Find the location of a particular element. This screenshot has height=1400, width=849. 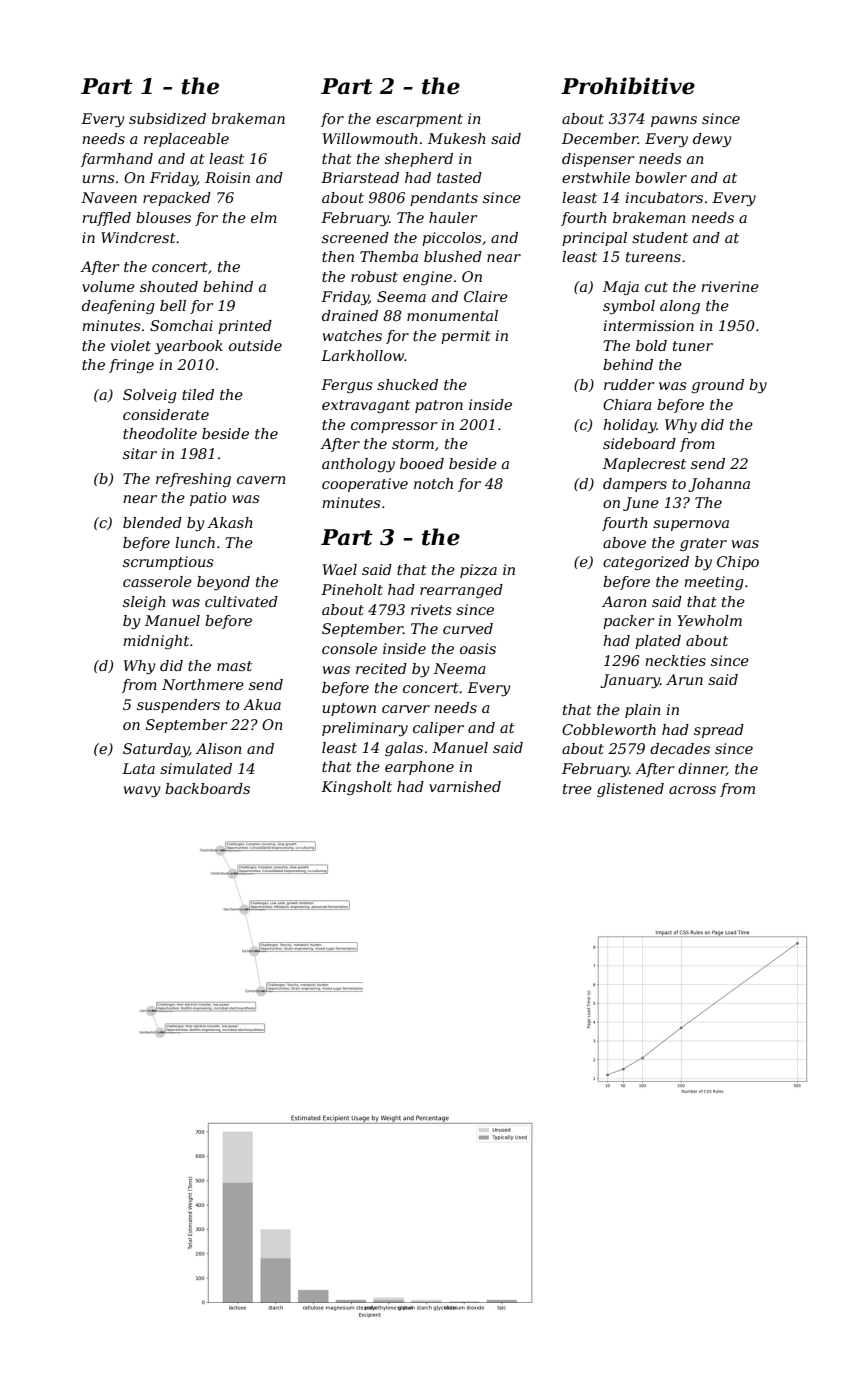

tuner is located at coordinates (693, 346).
